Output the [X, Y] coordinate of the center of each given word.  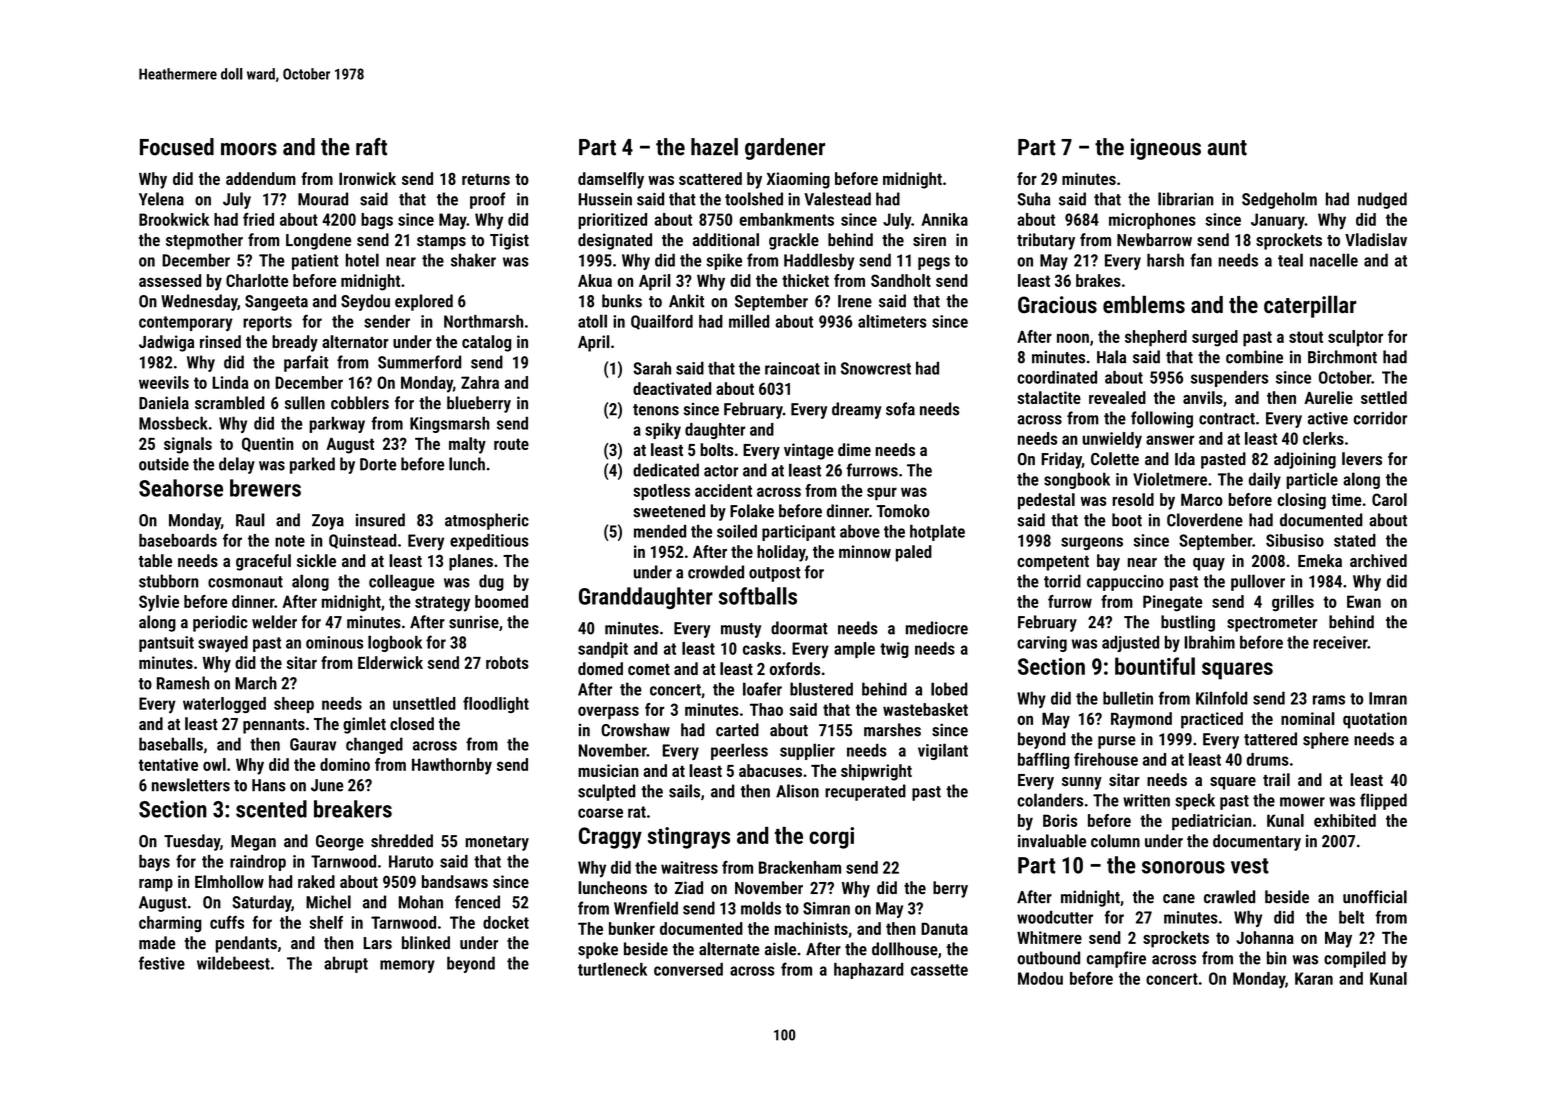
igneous [1166, 149]
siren [929, 239]
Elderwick [390, 662]
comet [649, 669]
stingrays [688, 838]
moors [249, 149]
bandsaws [455, 881]
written [1146, 800]
